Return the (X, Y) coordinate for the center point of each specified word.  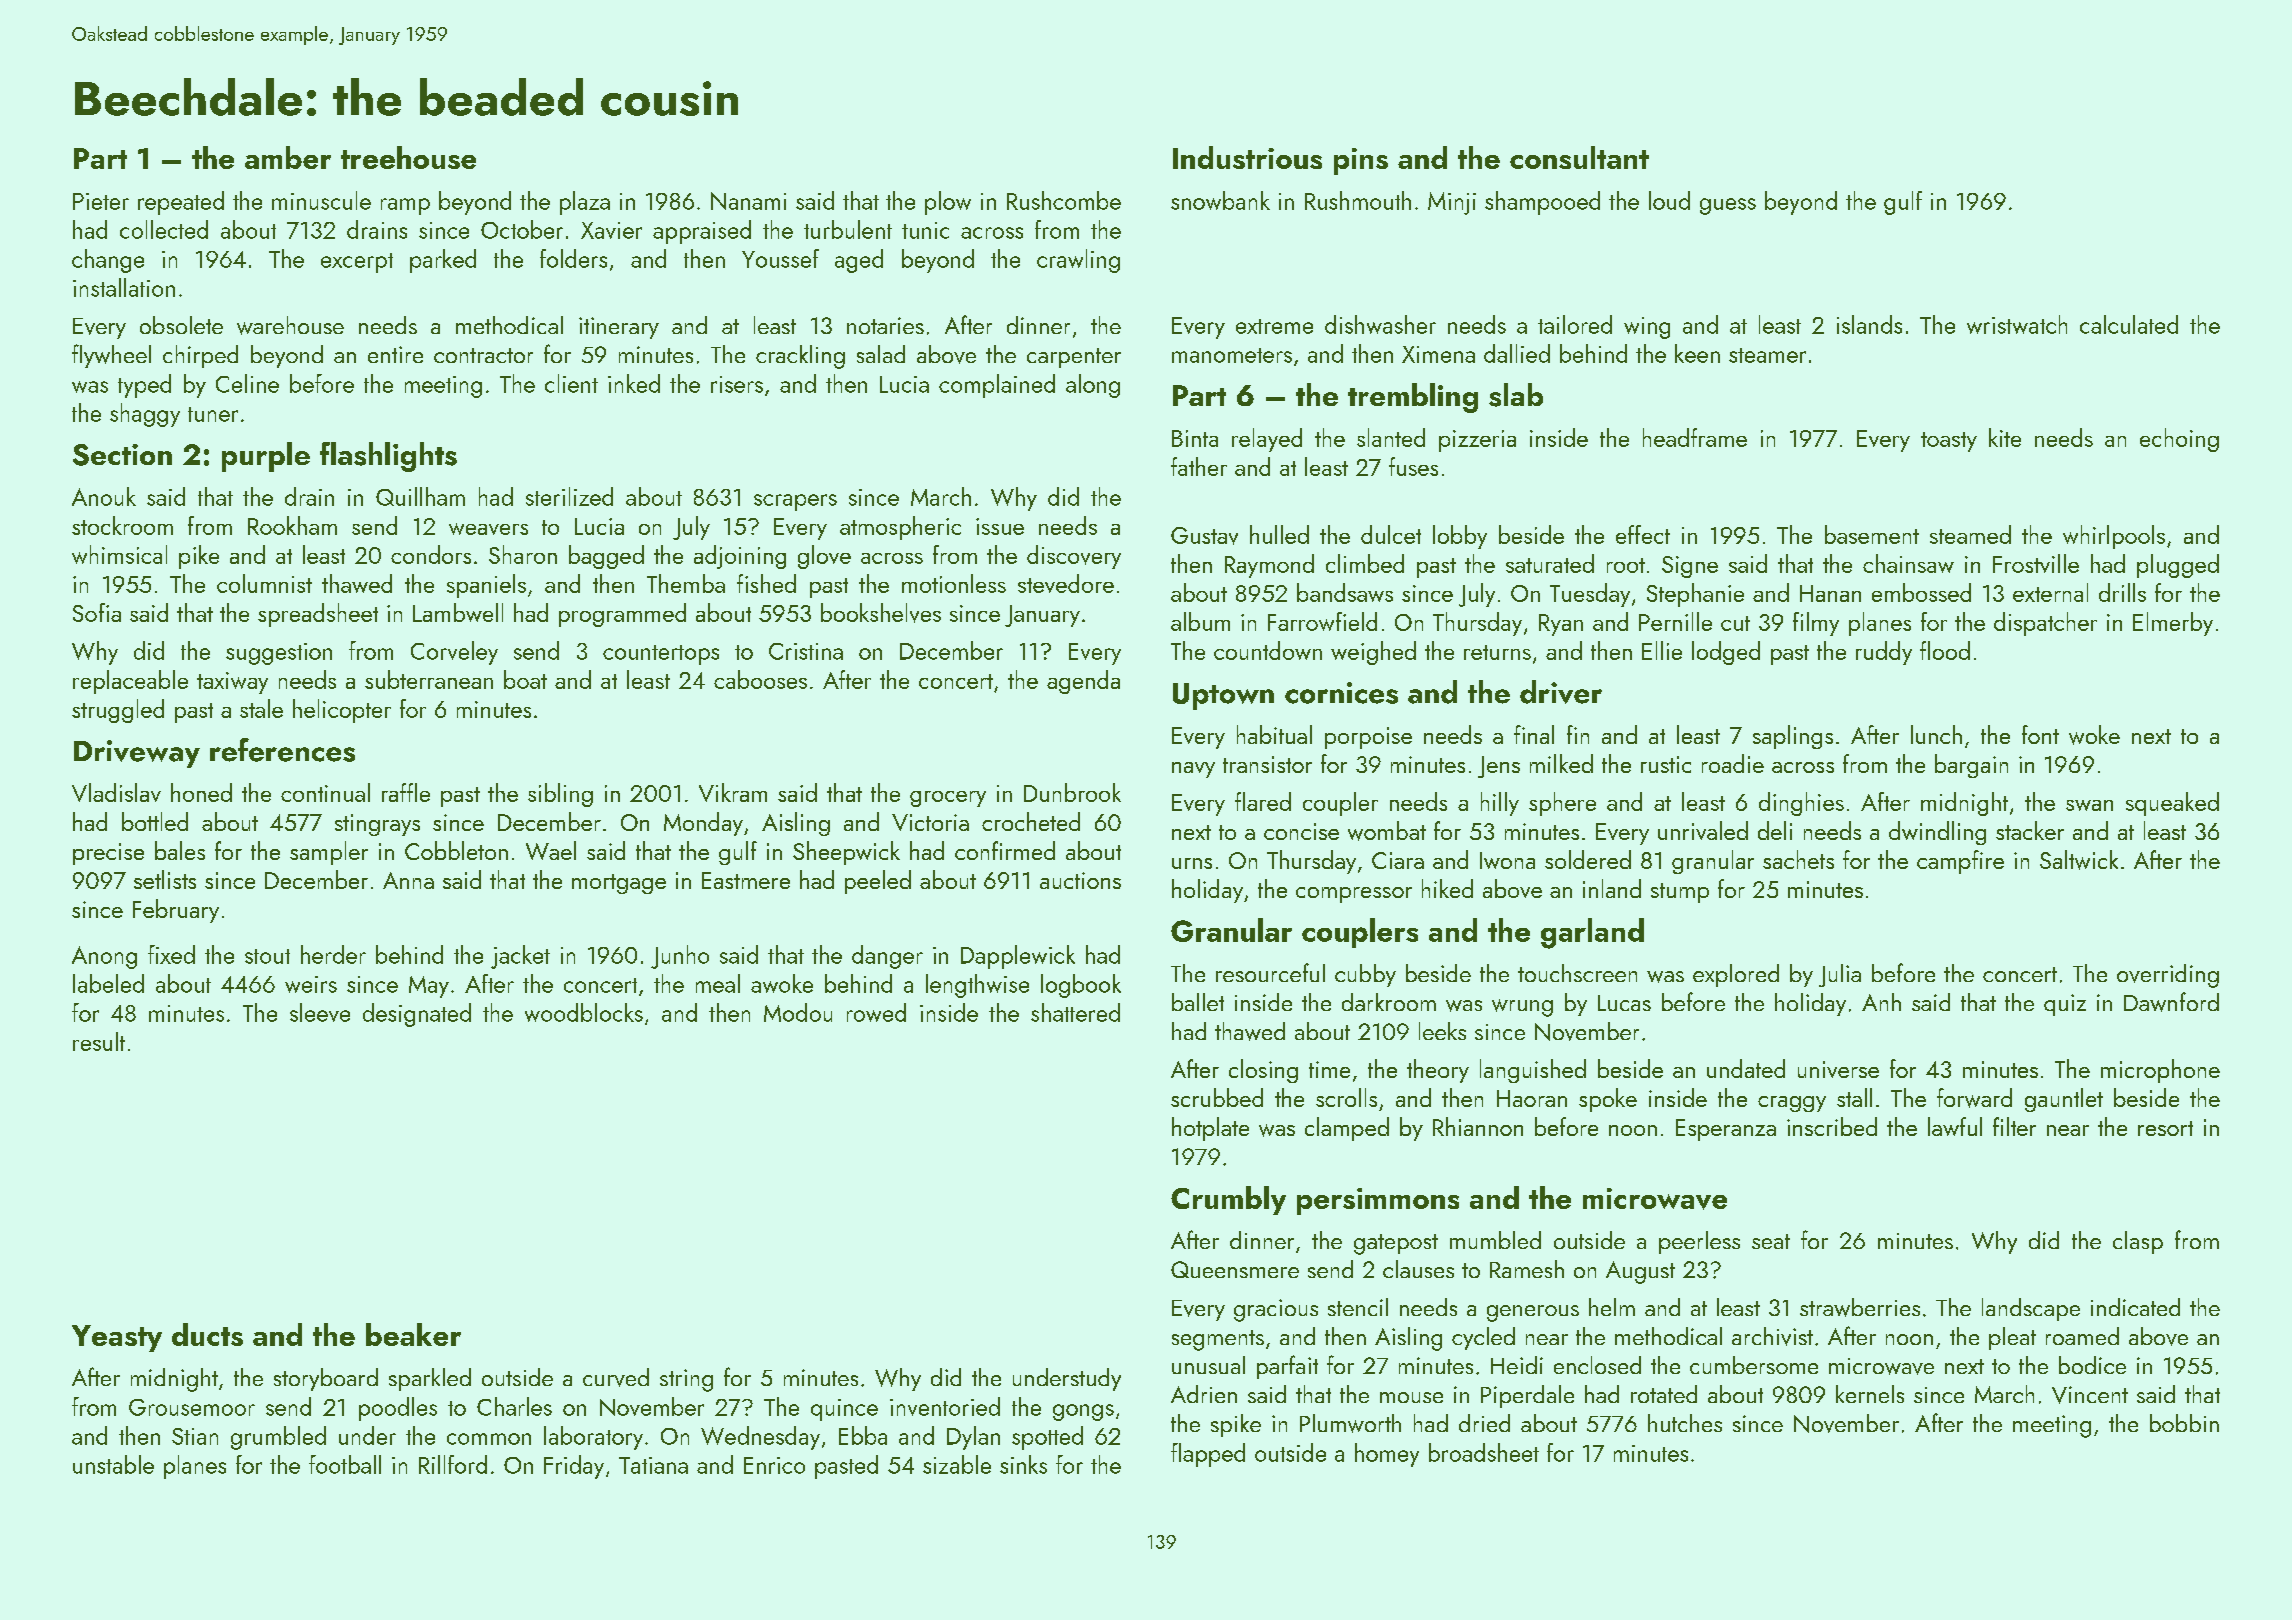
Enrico (774, 1465)
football (345, 1464)
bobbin (2184, 1423)
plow (948, 203)
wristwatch (2017, 324)
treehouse (408, 157)
